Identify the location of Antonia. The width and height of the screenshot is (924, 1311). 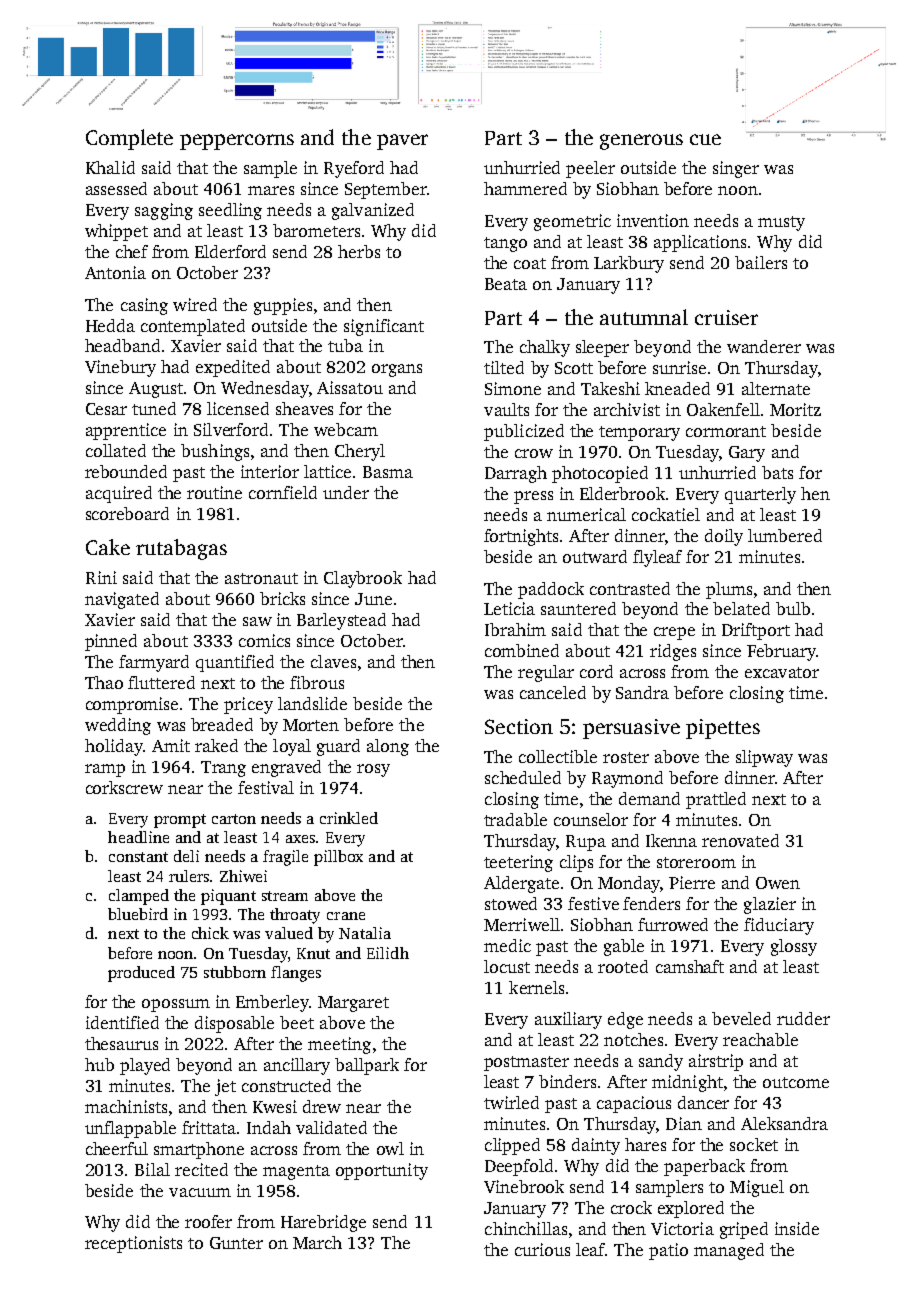
(115, 272).
